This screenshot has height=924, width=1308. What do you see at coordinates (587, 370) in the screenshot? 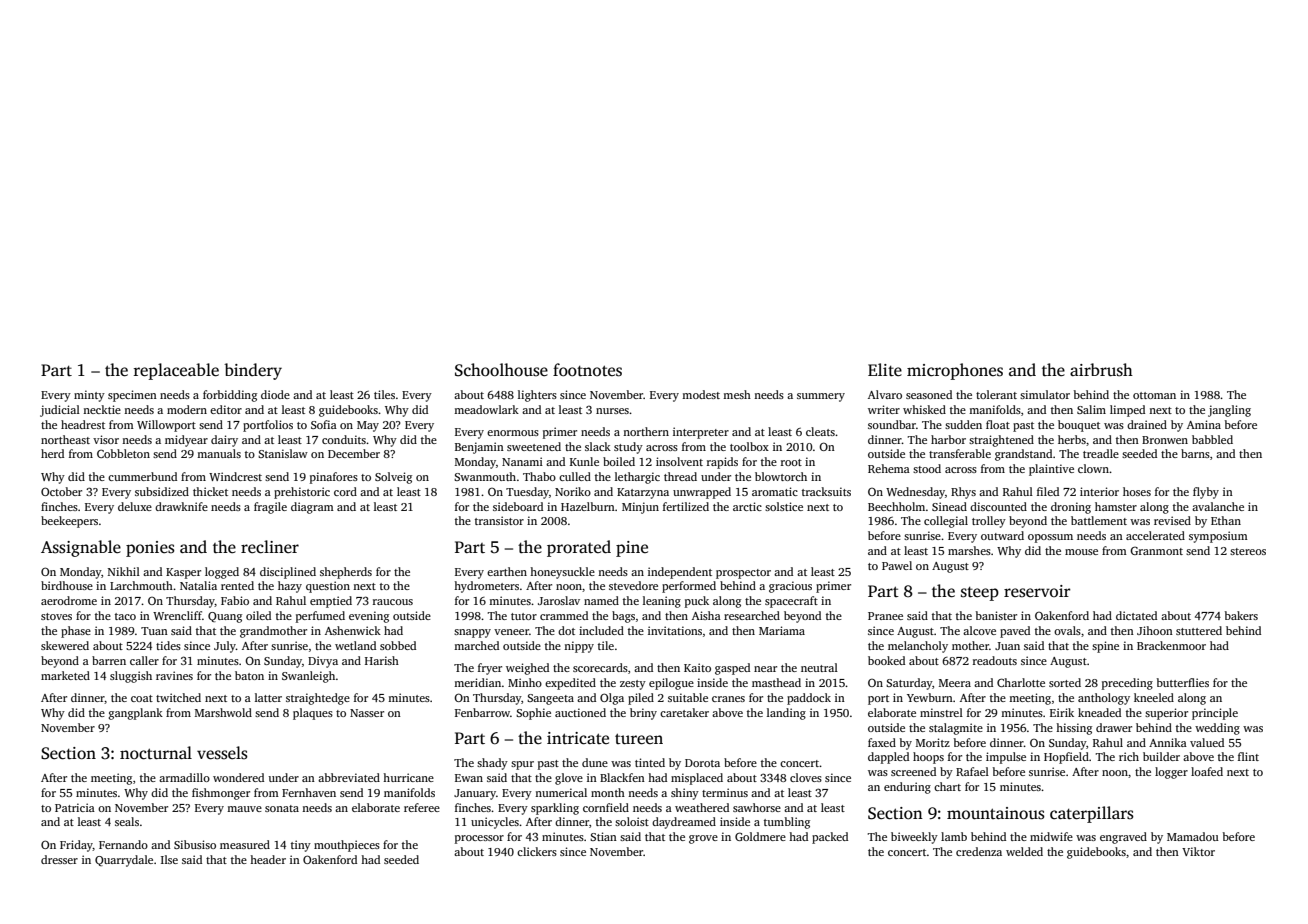
I see `footnotes` at bounding box center [587, 370].
